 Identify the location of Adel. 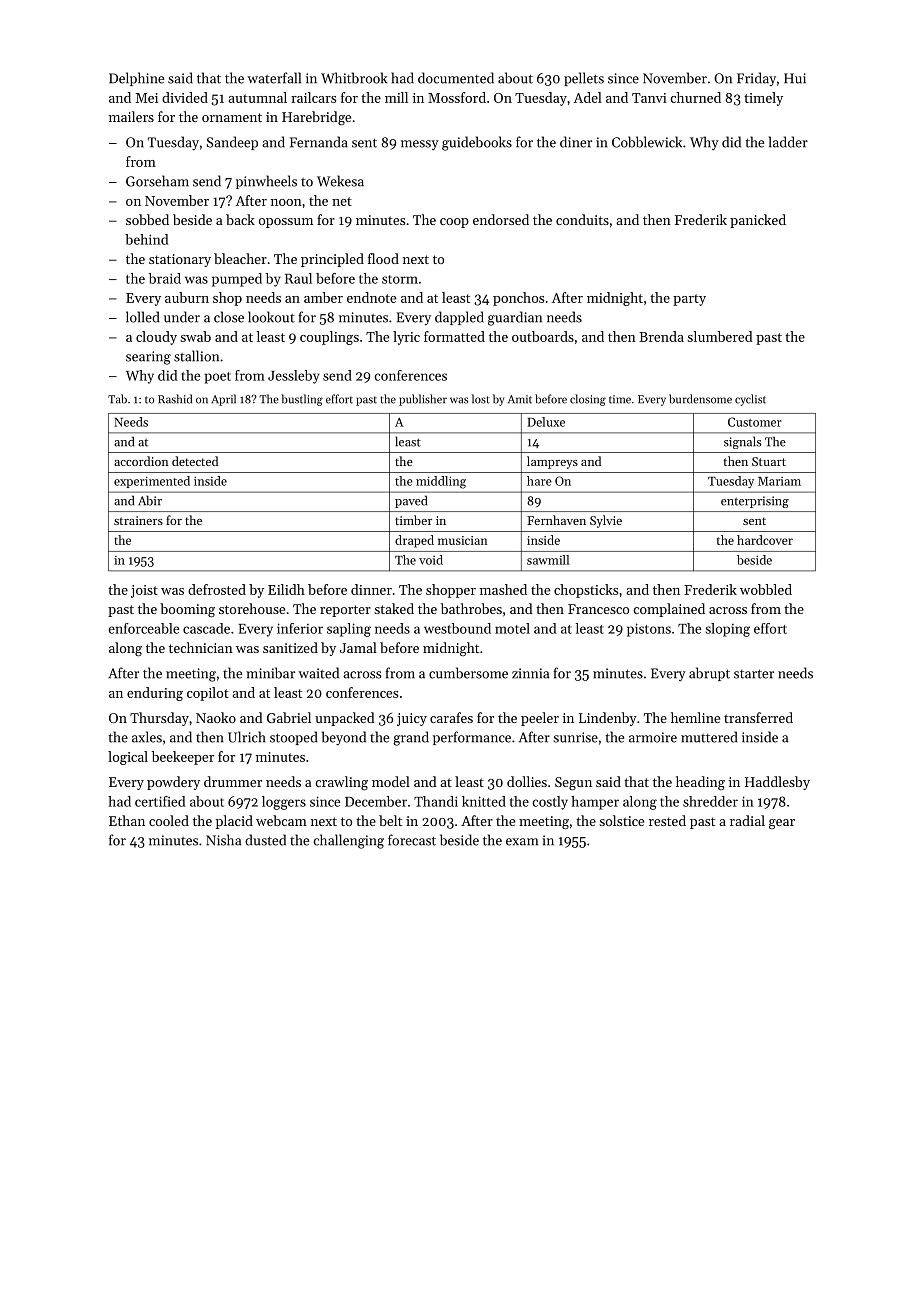
(588, 97).
